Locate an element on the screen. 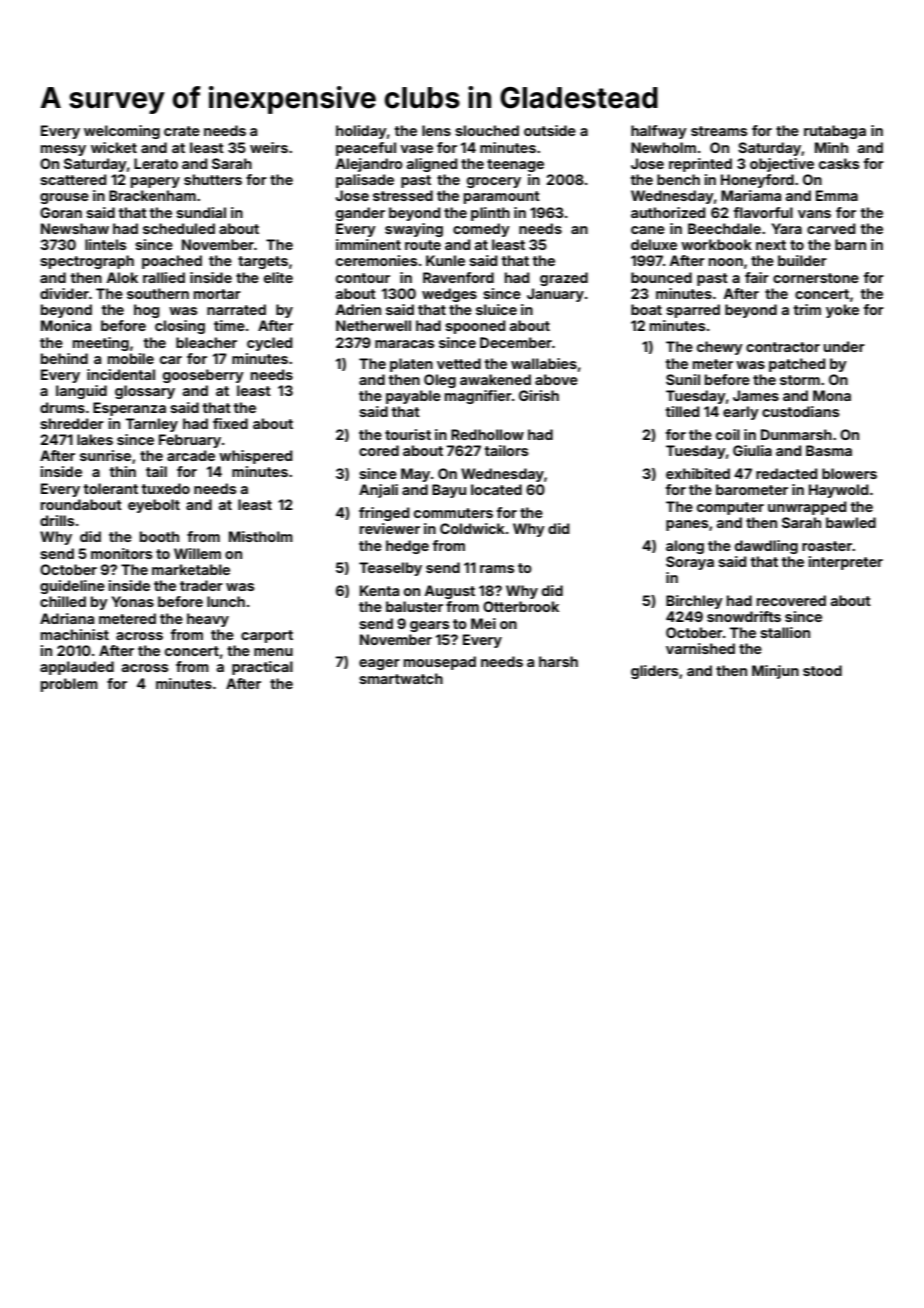 The width and height of the screenshot is (924, 1308). exhibited is located at coordinates (698, 473).
